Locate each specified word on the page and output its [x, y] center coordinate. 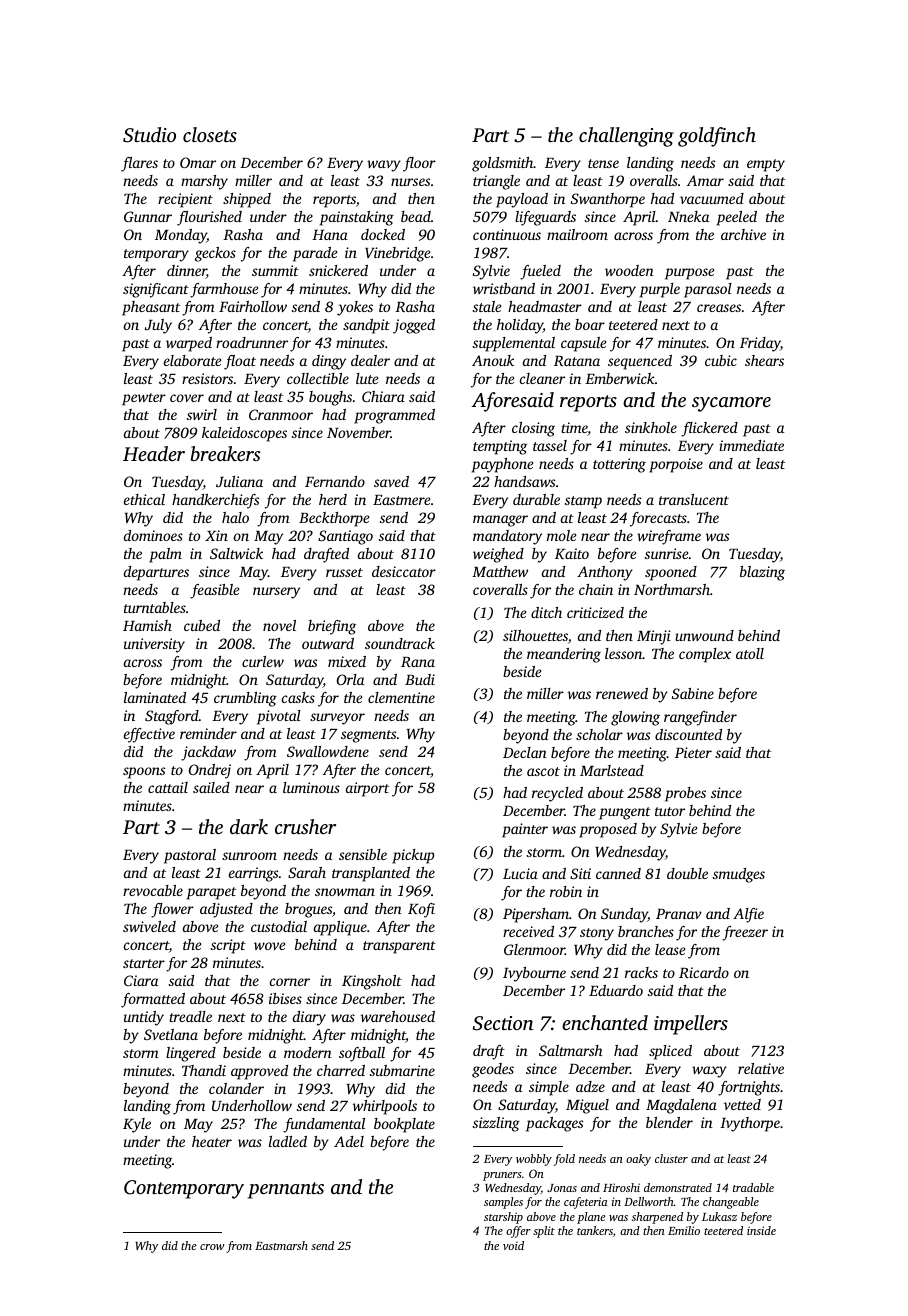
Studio [149, 135]
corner [290, 982]
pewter [144, 399]
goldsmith [503, 164]
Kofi [421, 910]
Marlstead [612, 770]
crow [212, 1247]
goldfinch [717, 137]
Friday [760, 344]
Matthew [500, 571]
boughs [330, 398]
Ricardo [704, 972]
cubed [202, 625]
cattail [168, 787]
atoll [750, 653]
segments [368, 736]
